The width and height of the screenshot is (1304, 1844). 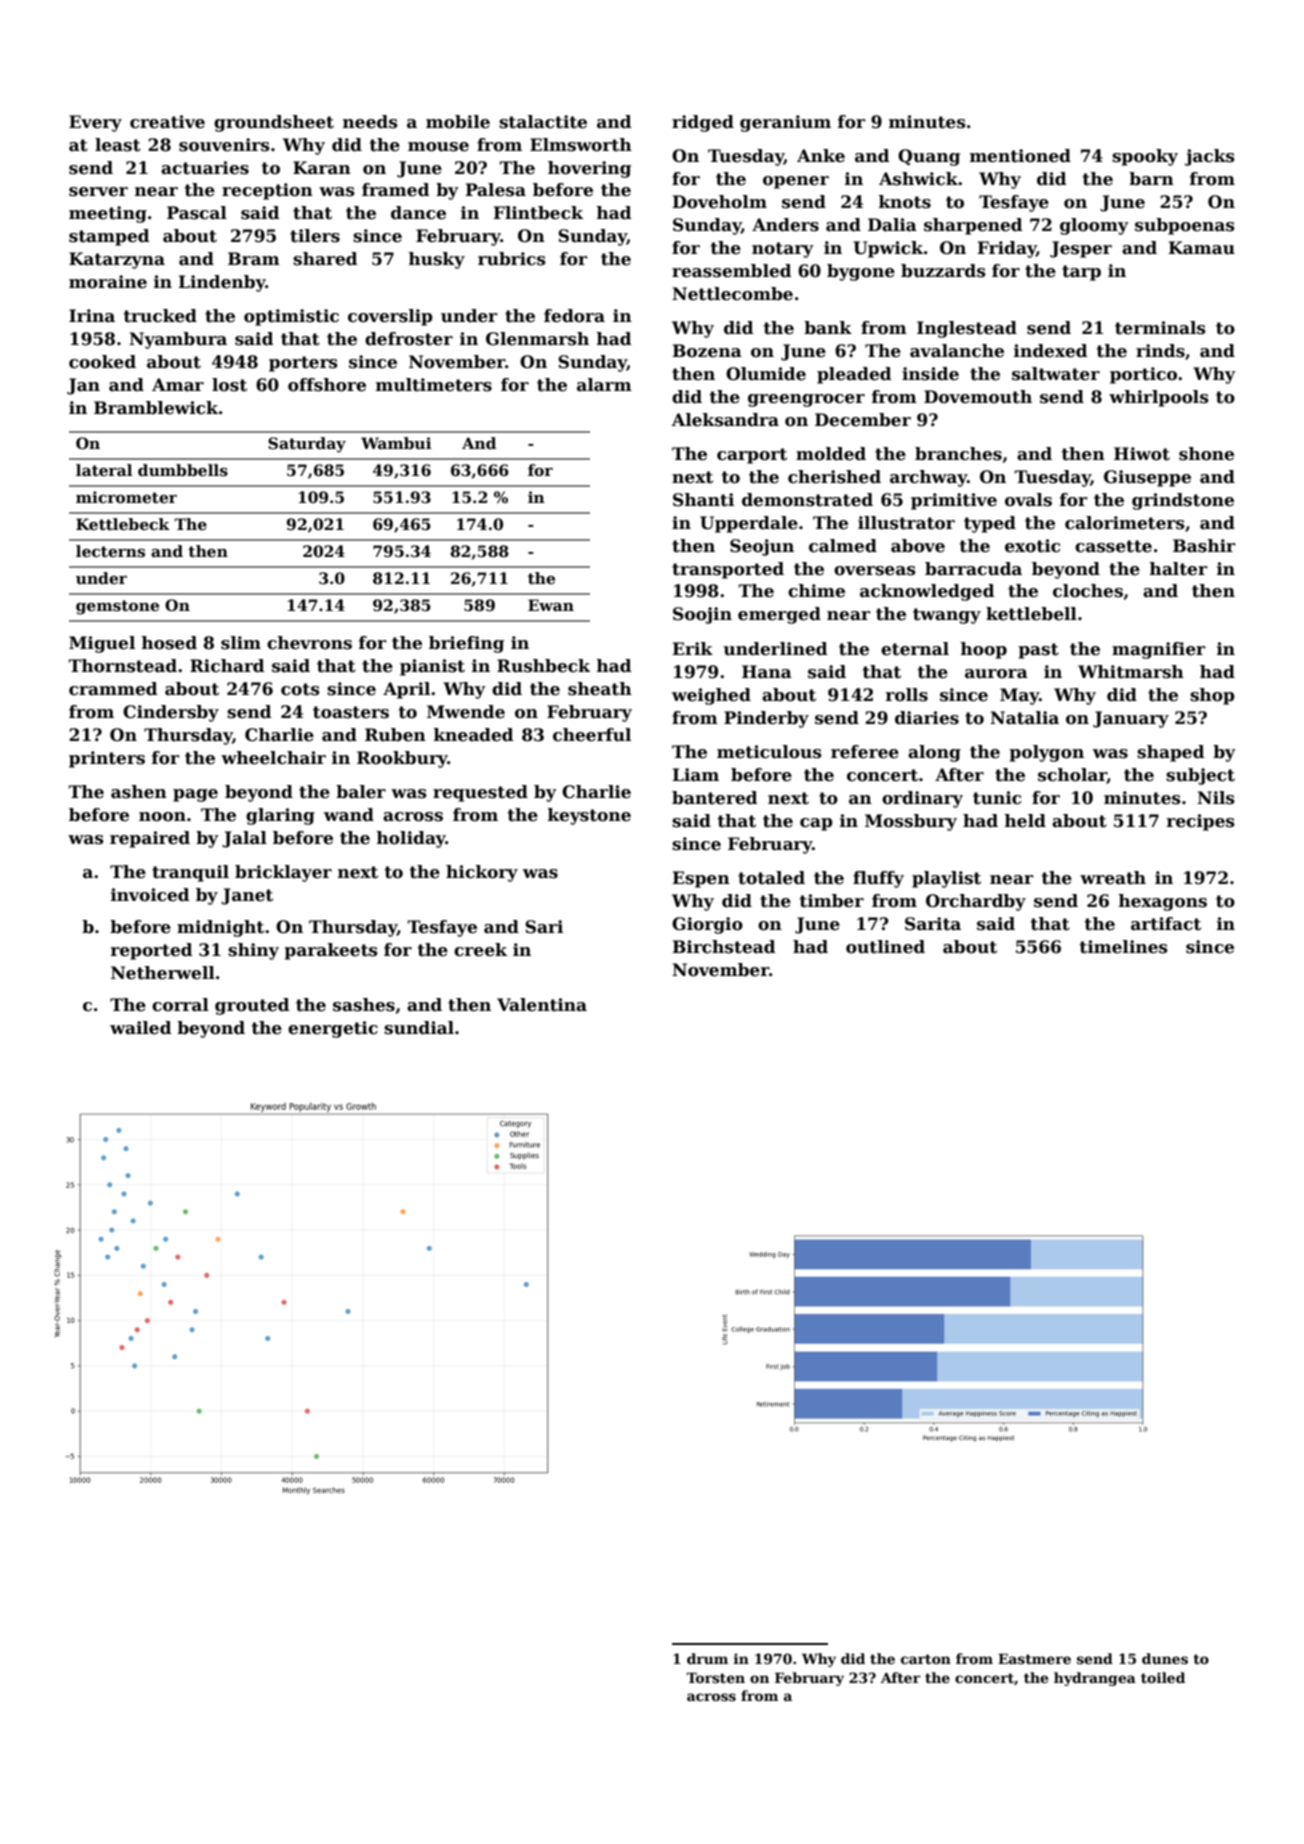 What do you see at coordinates (458, 122) in the screenshot?
I see `mobile` at bounding box center [458, 122].
